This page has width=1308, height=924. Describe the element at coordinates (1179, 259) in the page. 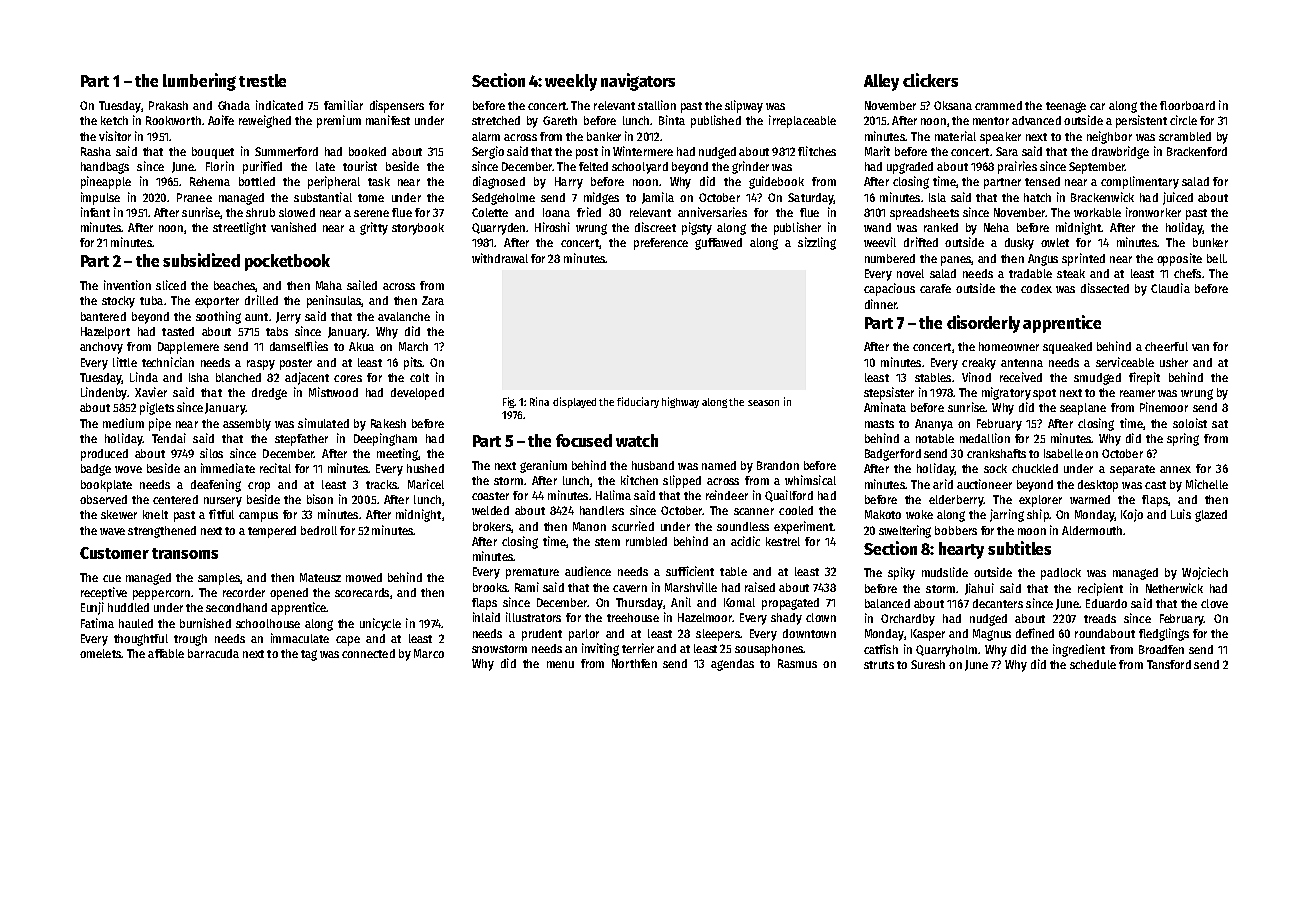

I see `opposite` at that location.
